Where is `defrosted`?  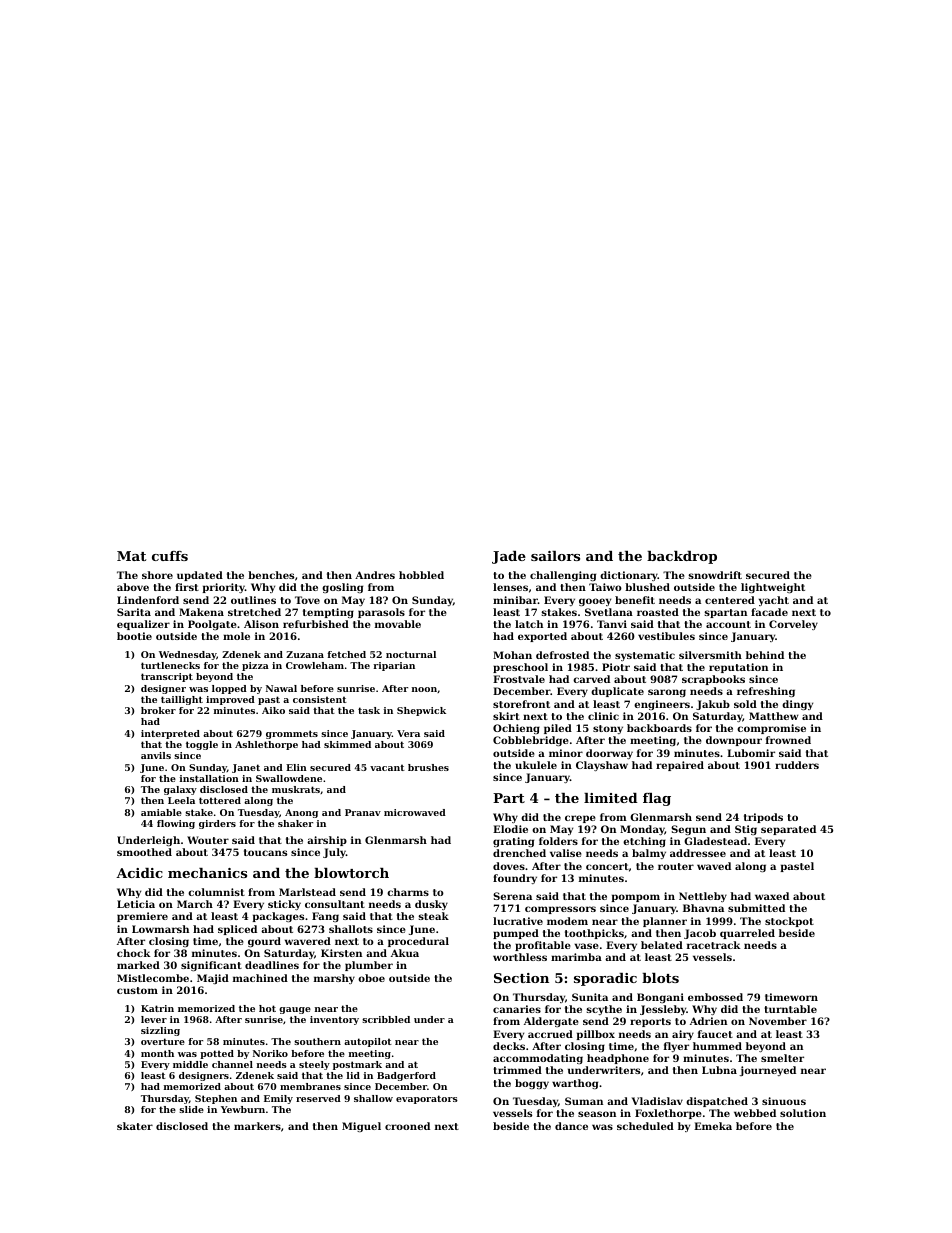
defrosted is located at coordinates (562, 655).
